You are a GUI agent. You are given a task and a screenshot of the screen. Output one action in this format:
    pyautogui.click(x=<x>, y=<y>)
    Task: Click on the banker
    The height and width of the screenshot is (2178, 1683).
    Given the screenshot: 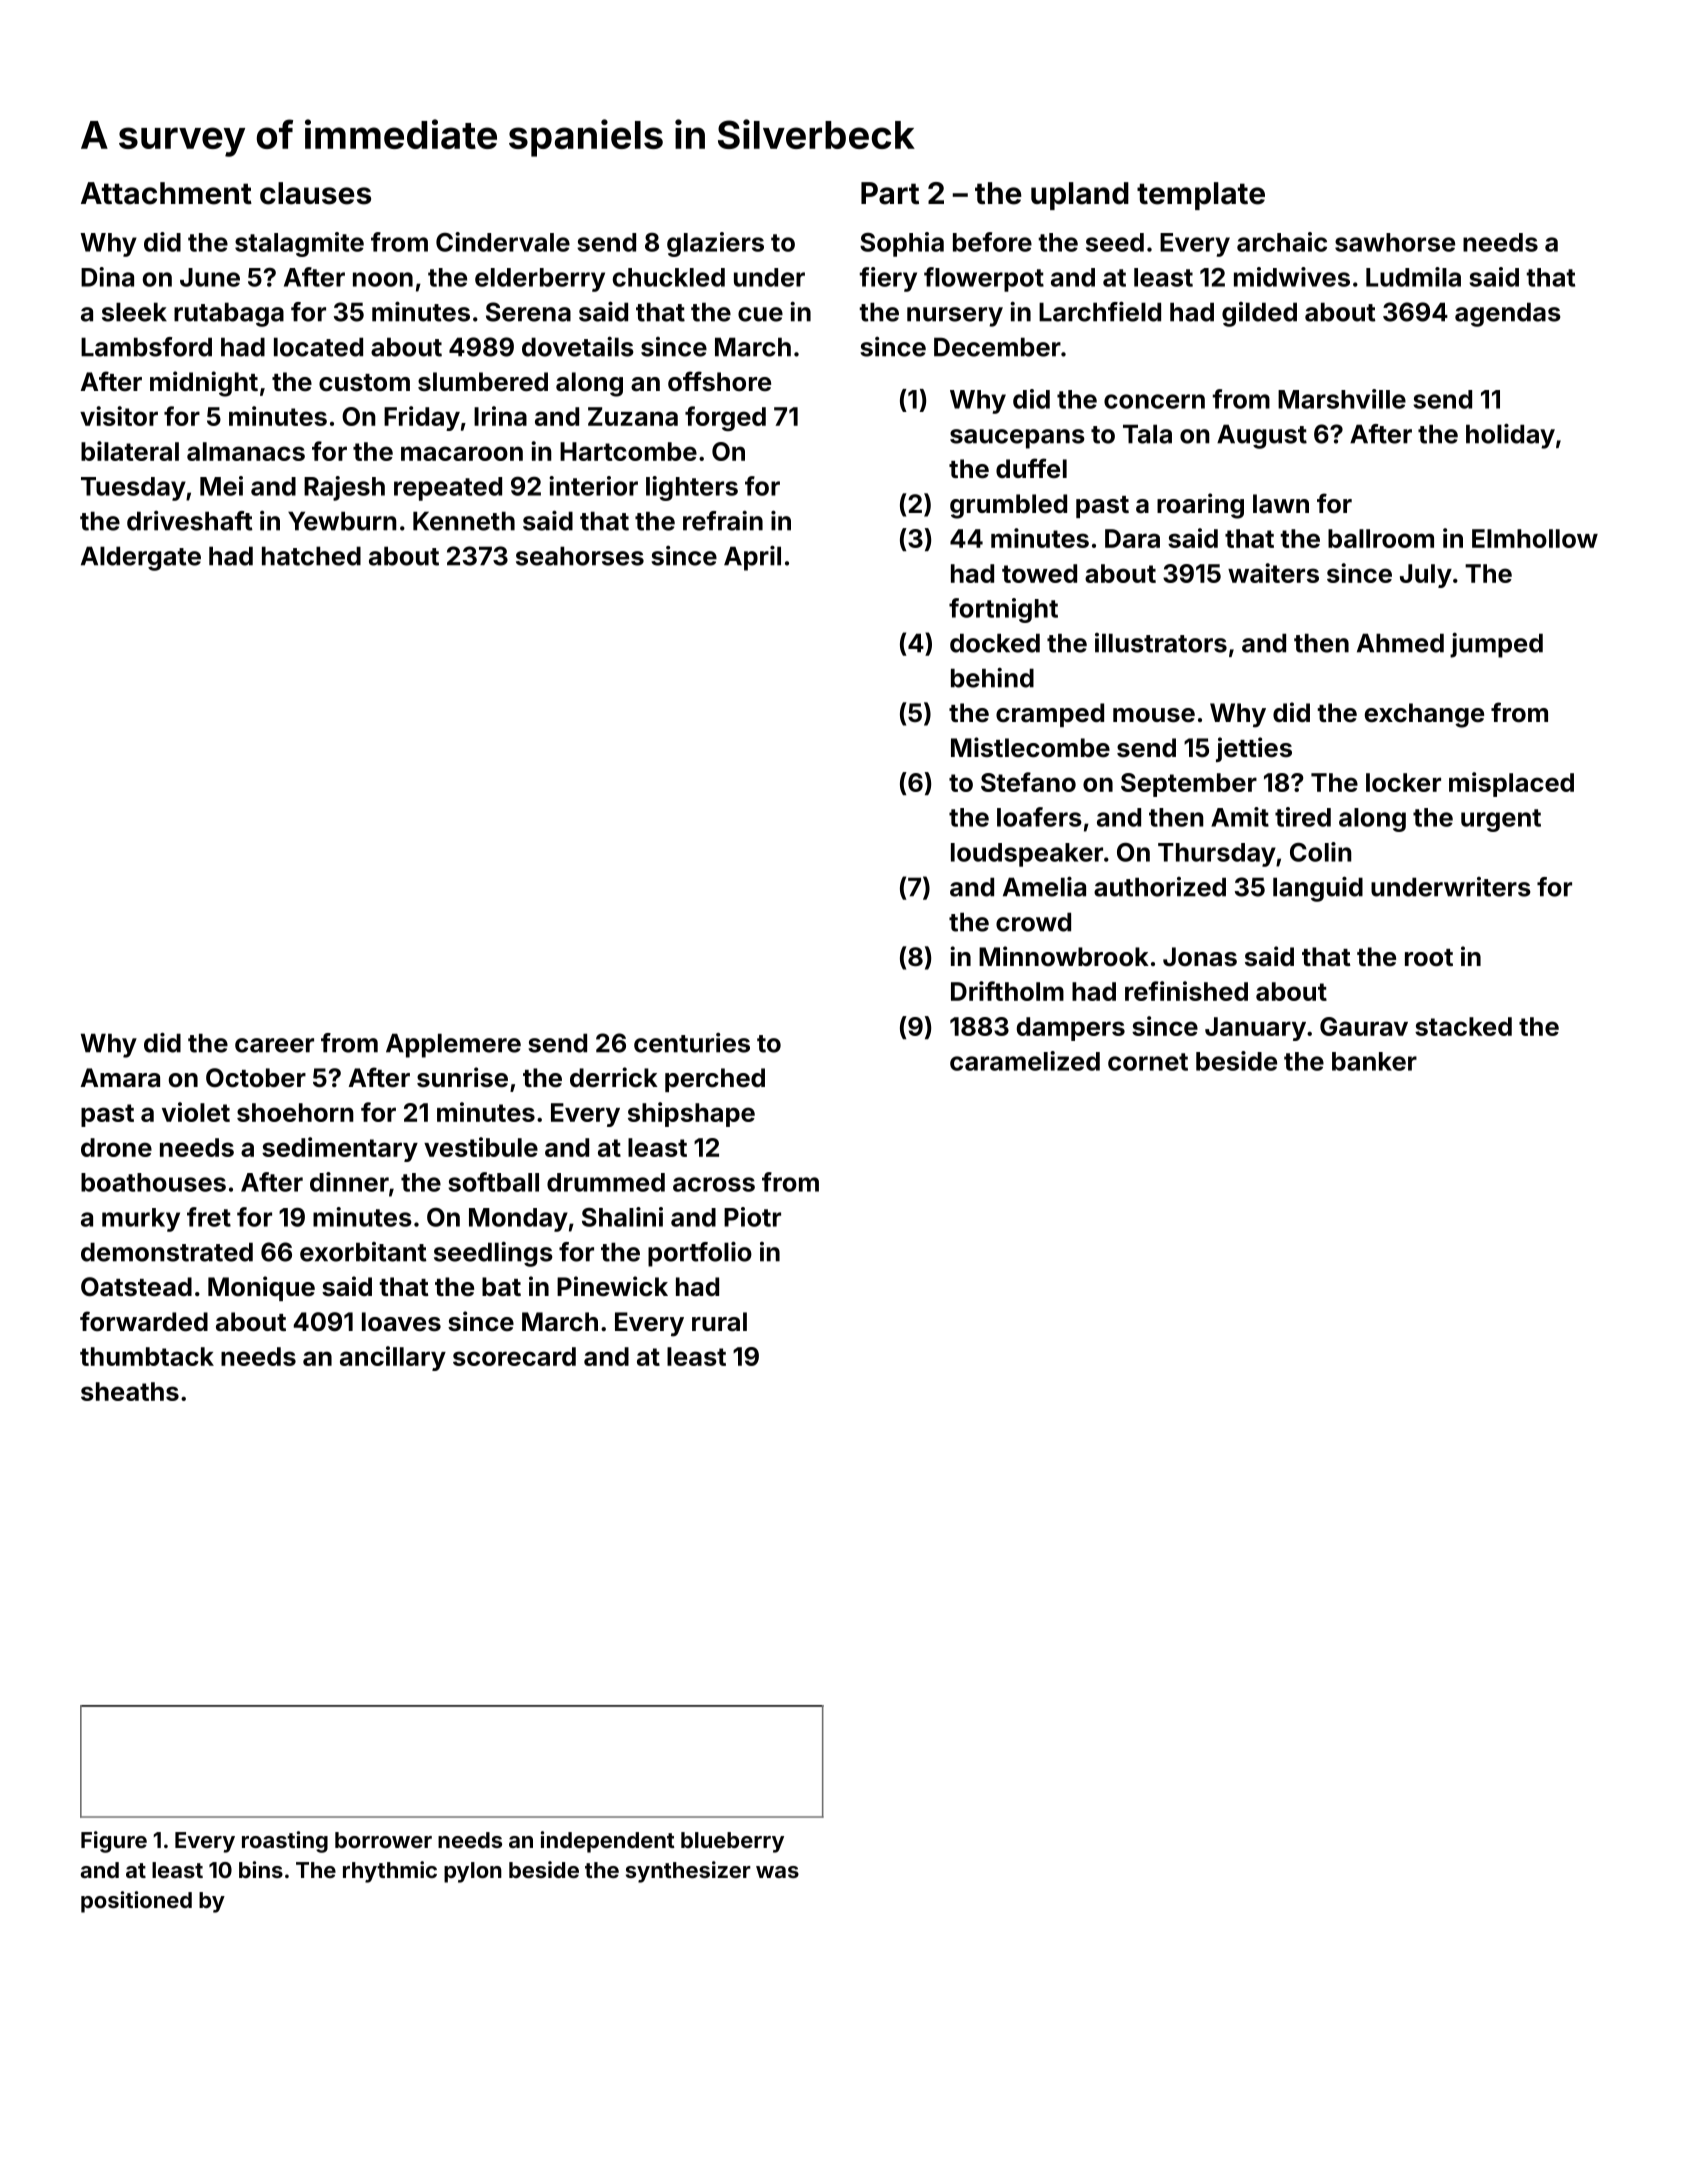 What is the action you would take?
    pyautogui.click(x=1374, y=1061)
